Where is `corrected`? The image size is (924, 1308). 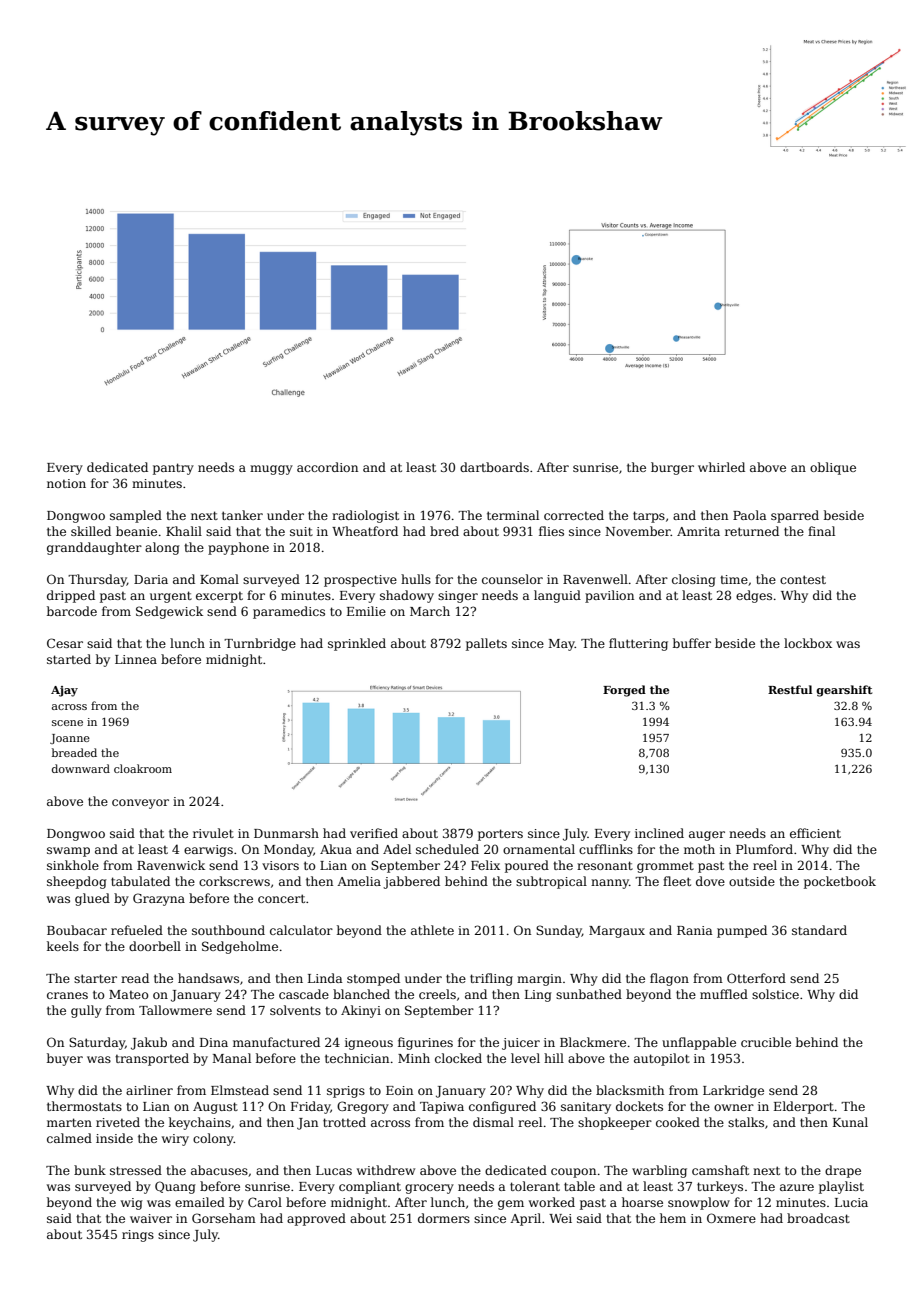 corrected is located at coordinates (574, 515).
